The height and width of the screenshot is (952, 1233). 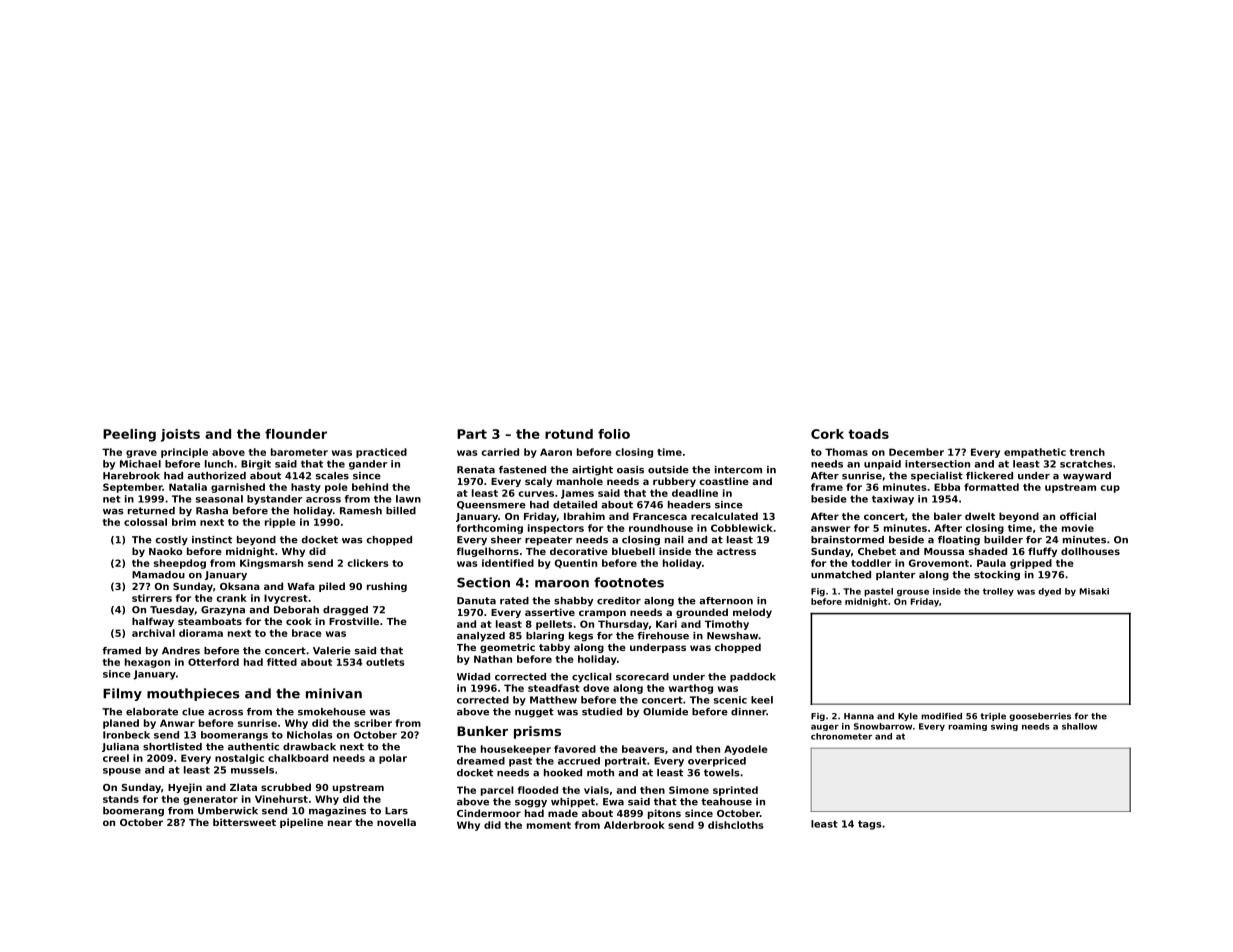 I want to click on dreamed, so click(x=481, y=761).
